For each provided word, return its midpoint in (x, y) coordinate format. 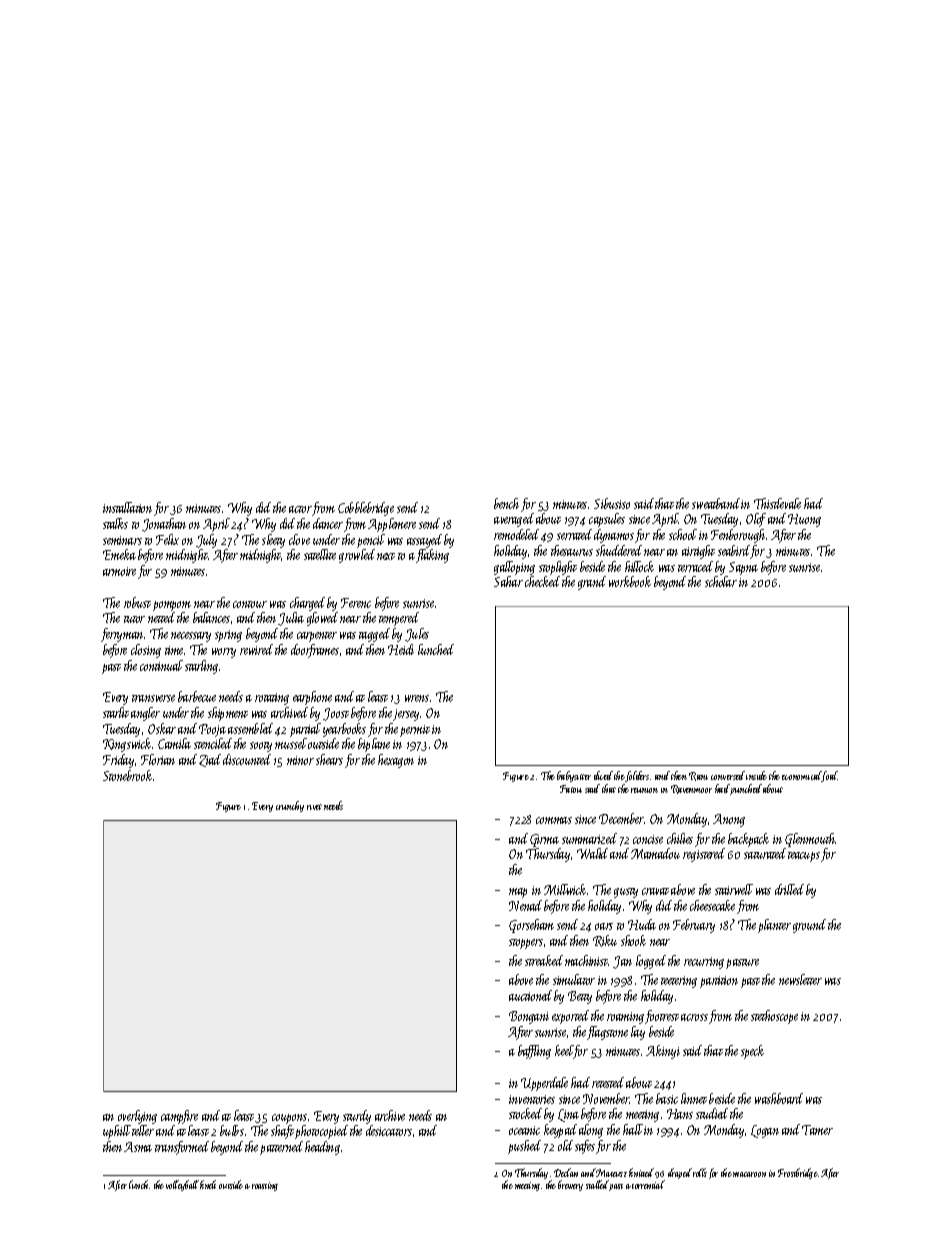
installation (127, 507)
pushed (524, 1147)
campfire (179, 1117)
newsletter (800, 979)
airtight (698, 552)
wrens (417, 698)
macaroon (749, 1174)
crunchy (290, 806)
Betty (580, 997)
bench (506, 503)
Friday (118, 761)
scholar (721, 581)
